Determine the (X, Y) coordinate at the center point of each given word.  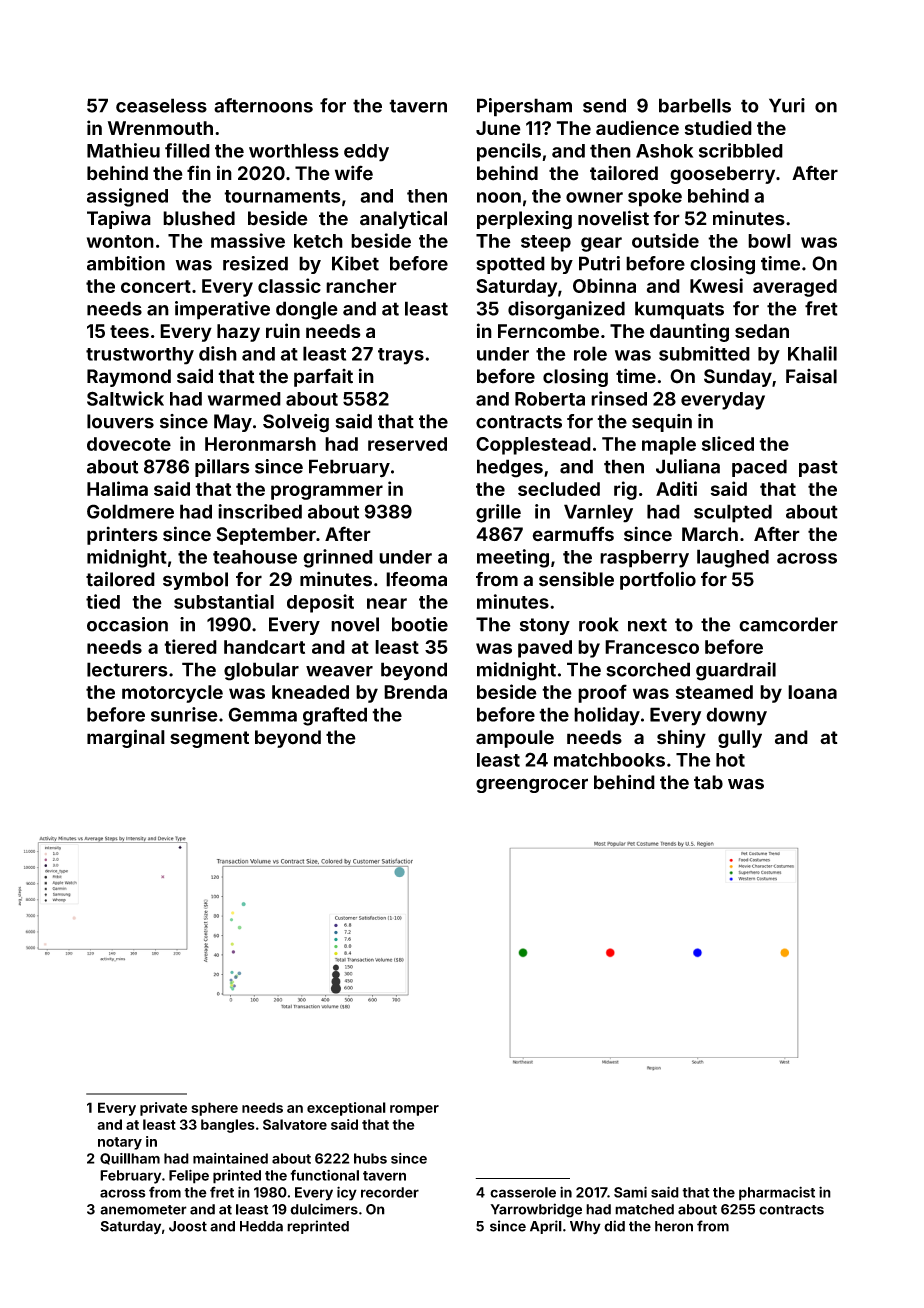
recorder (390, 1192)
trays (401, 356)
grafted (335, 716)
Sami (630, 1192)
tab (708, 782)
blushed (199, 218)
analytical (403, 220)
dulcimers (324, 1209)
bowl (769, 241)
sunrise (184, 714)
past (818, 468)
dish (218, 353)
